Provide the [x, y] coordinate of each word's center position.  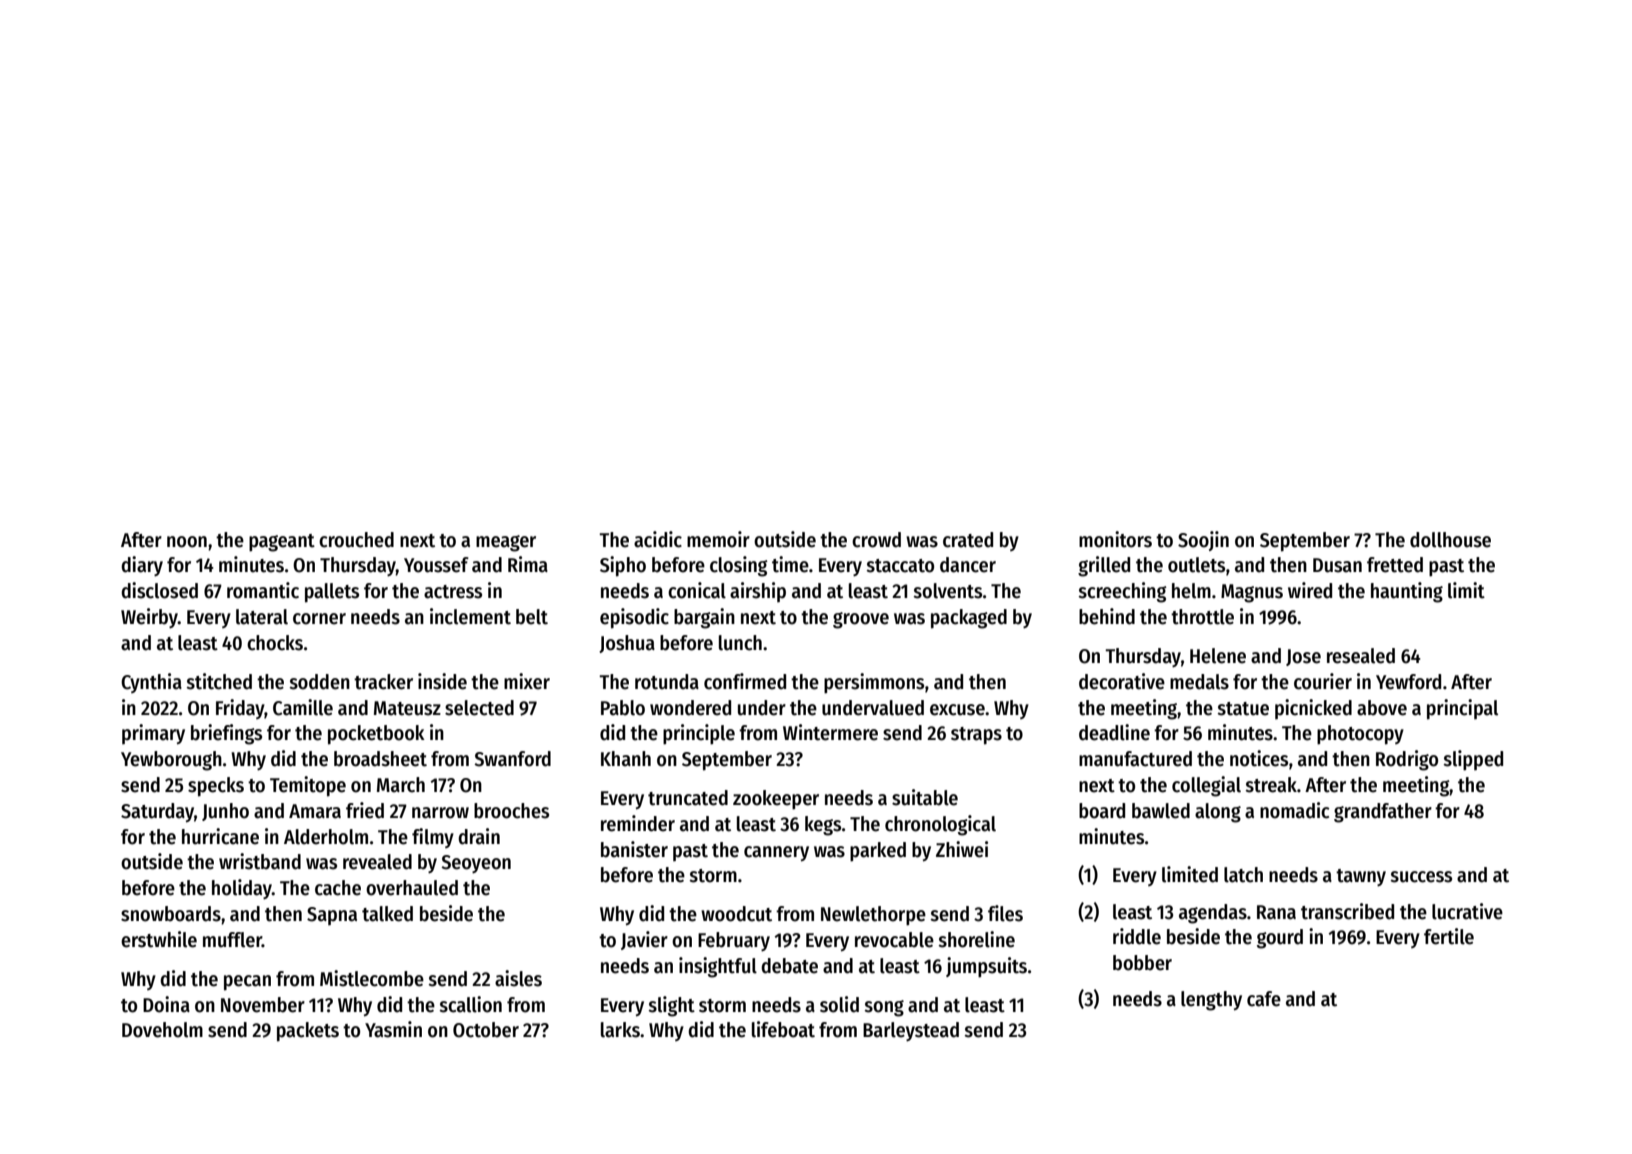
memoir [718, 539]
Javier [644, 940]
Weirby [149, 618]
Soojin [1203, 541]
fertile [1449, 936]
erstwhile [159, 939]
